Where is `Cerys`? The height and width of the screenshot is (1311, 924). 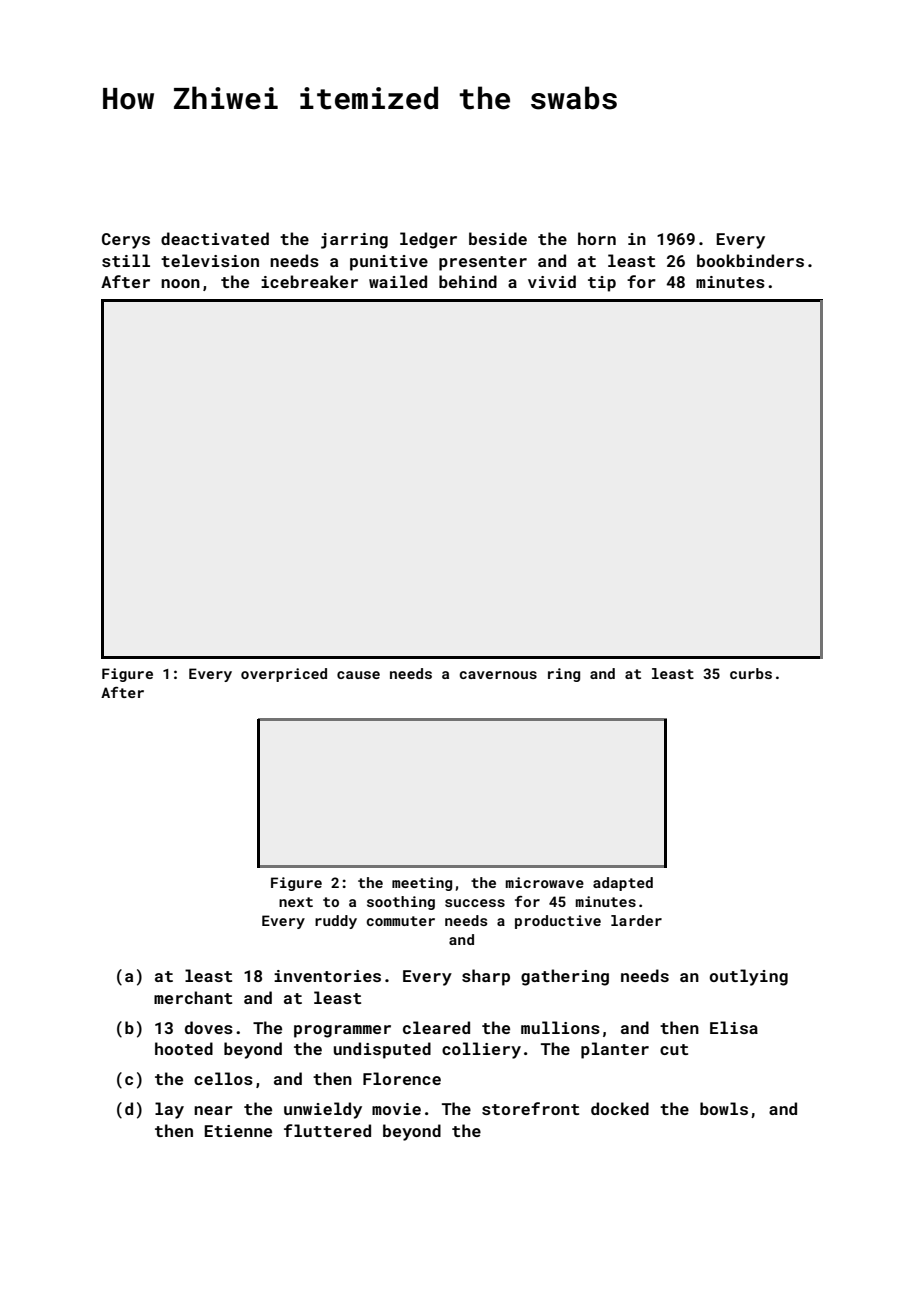
Cerys is located at coordinates (126, 241).
